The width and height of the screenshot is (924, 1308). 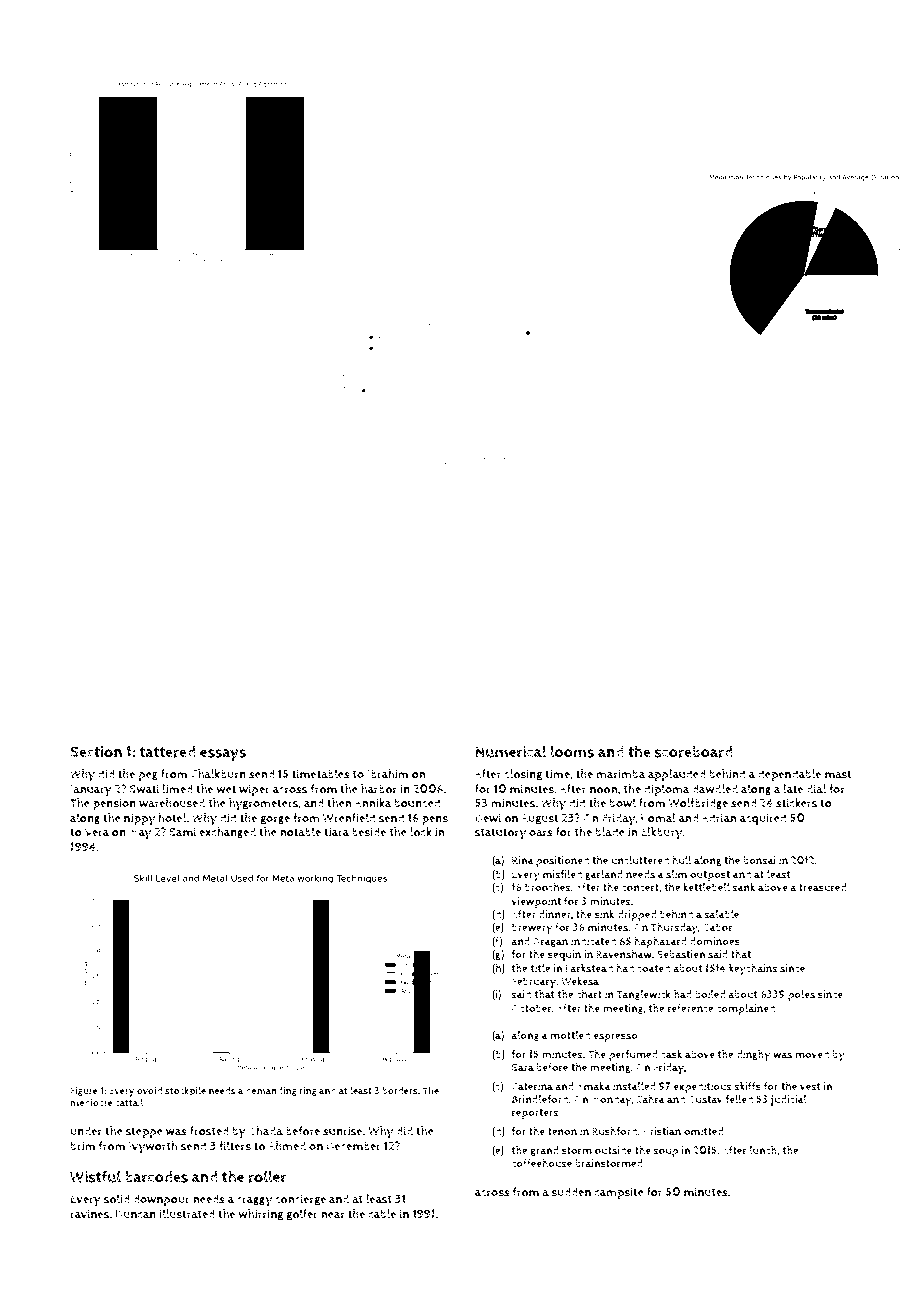 What do you see at coordinates (570, 1035) in the screenshot?
I see `mottled` at bounding box center [570, 1035].
